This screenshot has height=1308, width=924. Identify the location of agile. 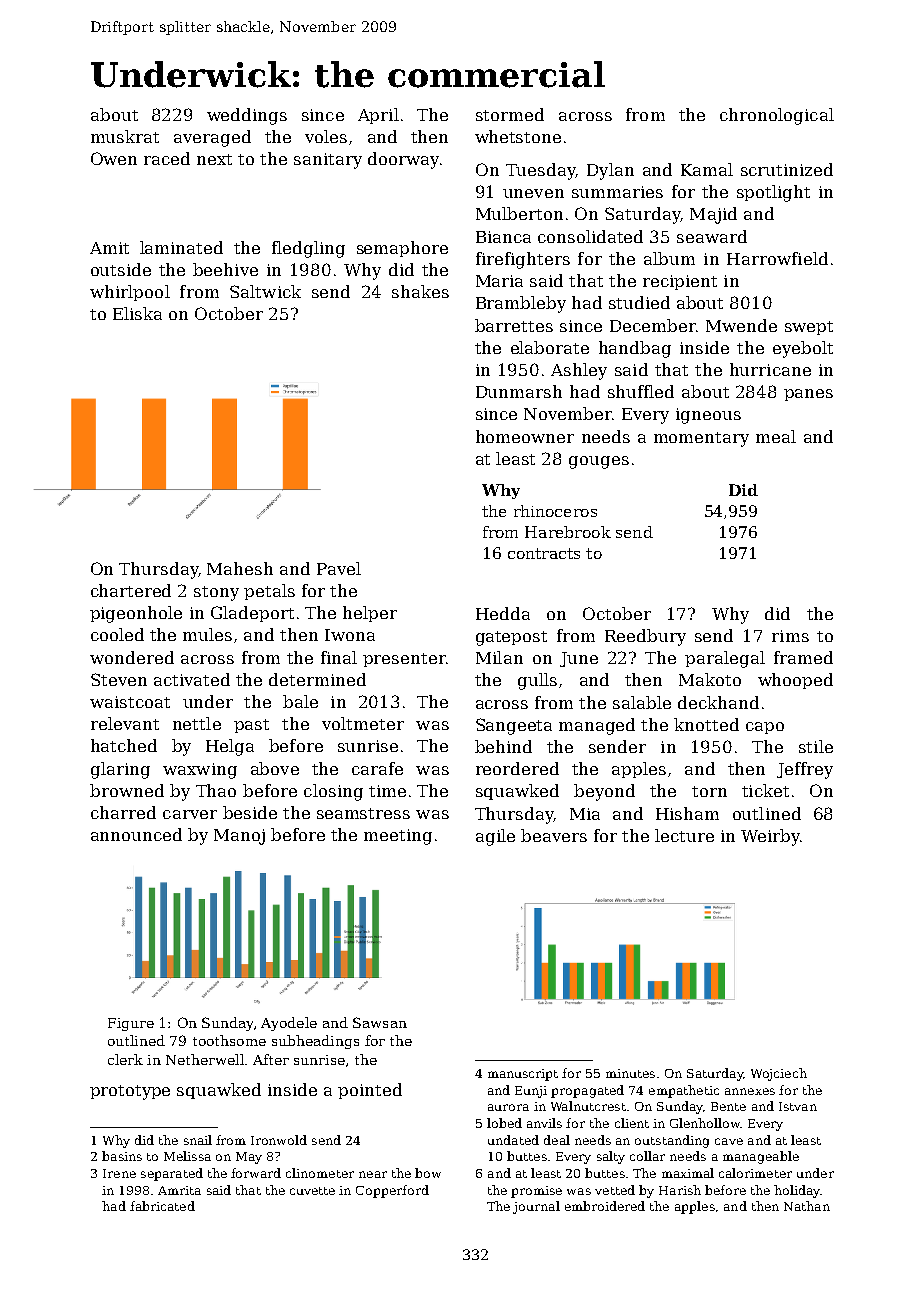
(495, 837).
